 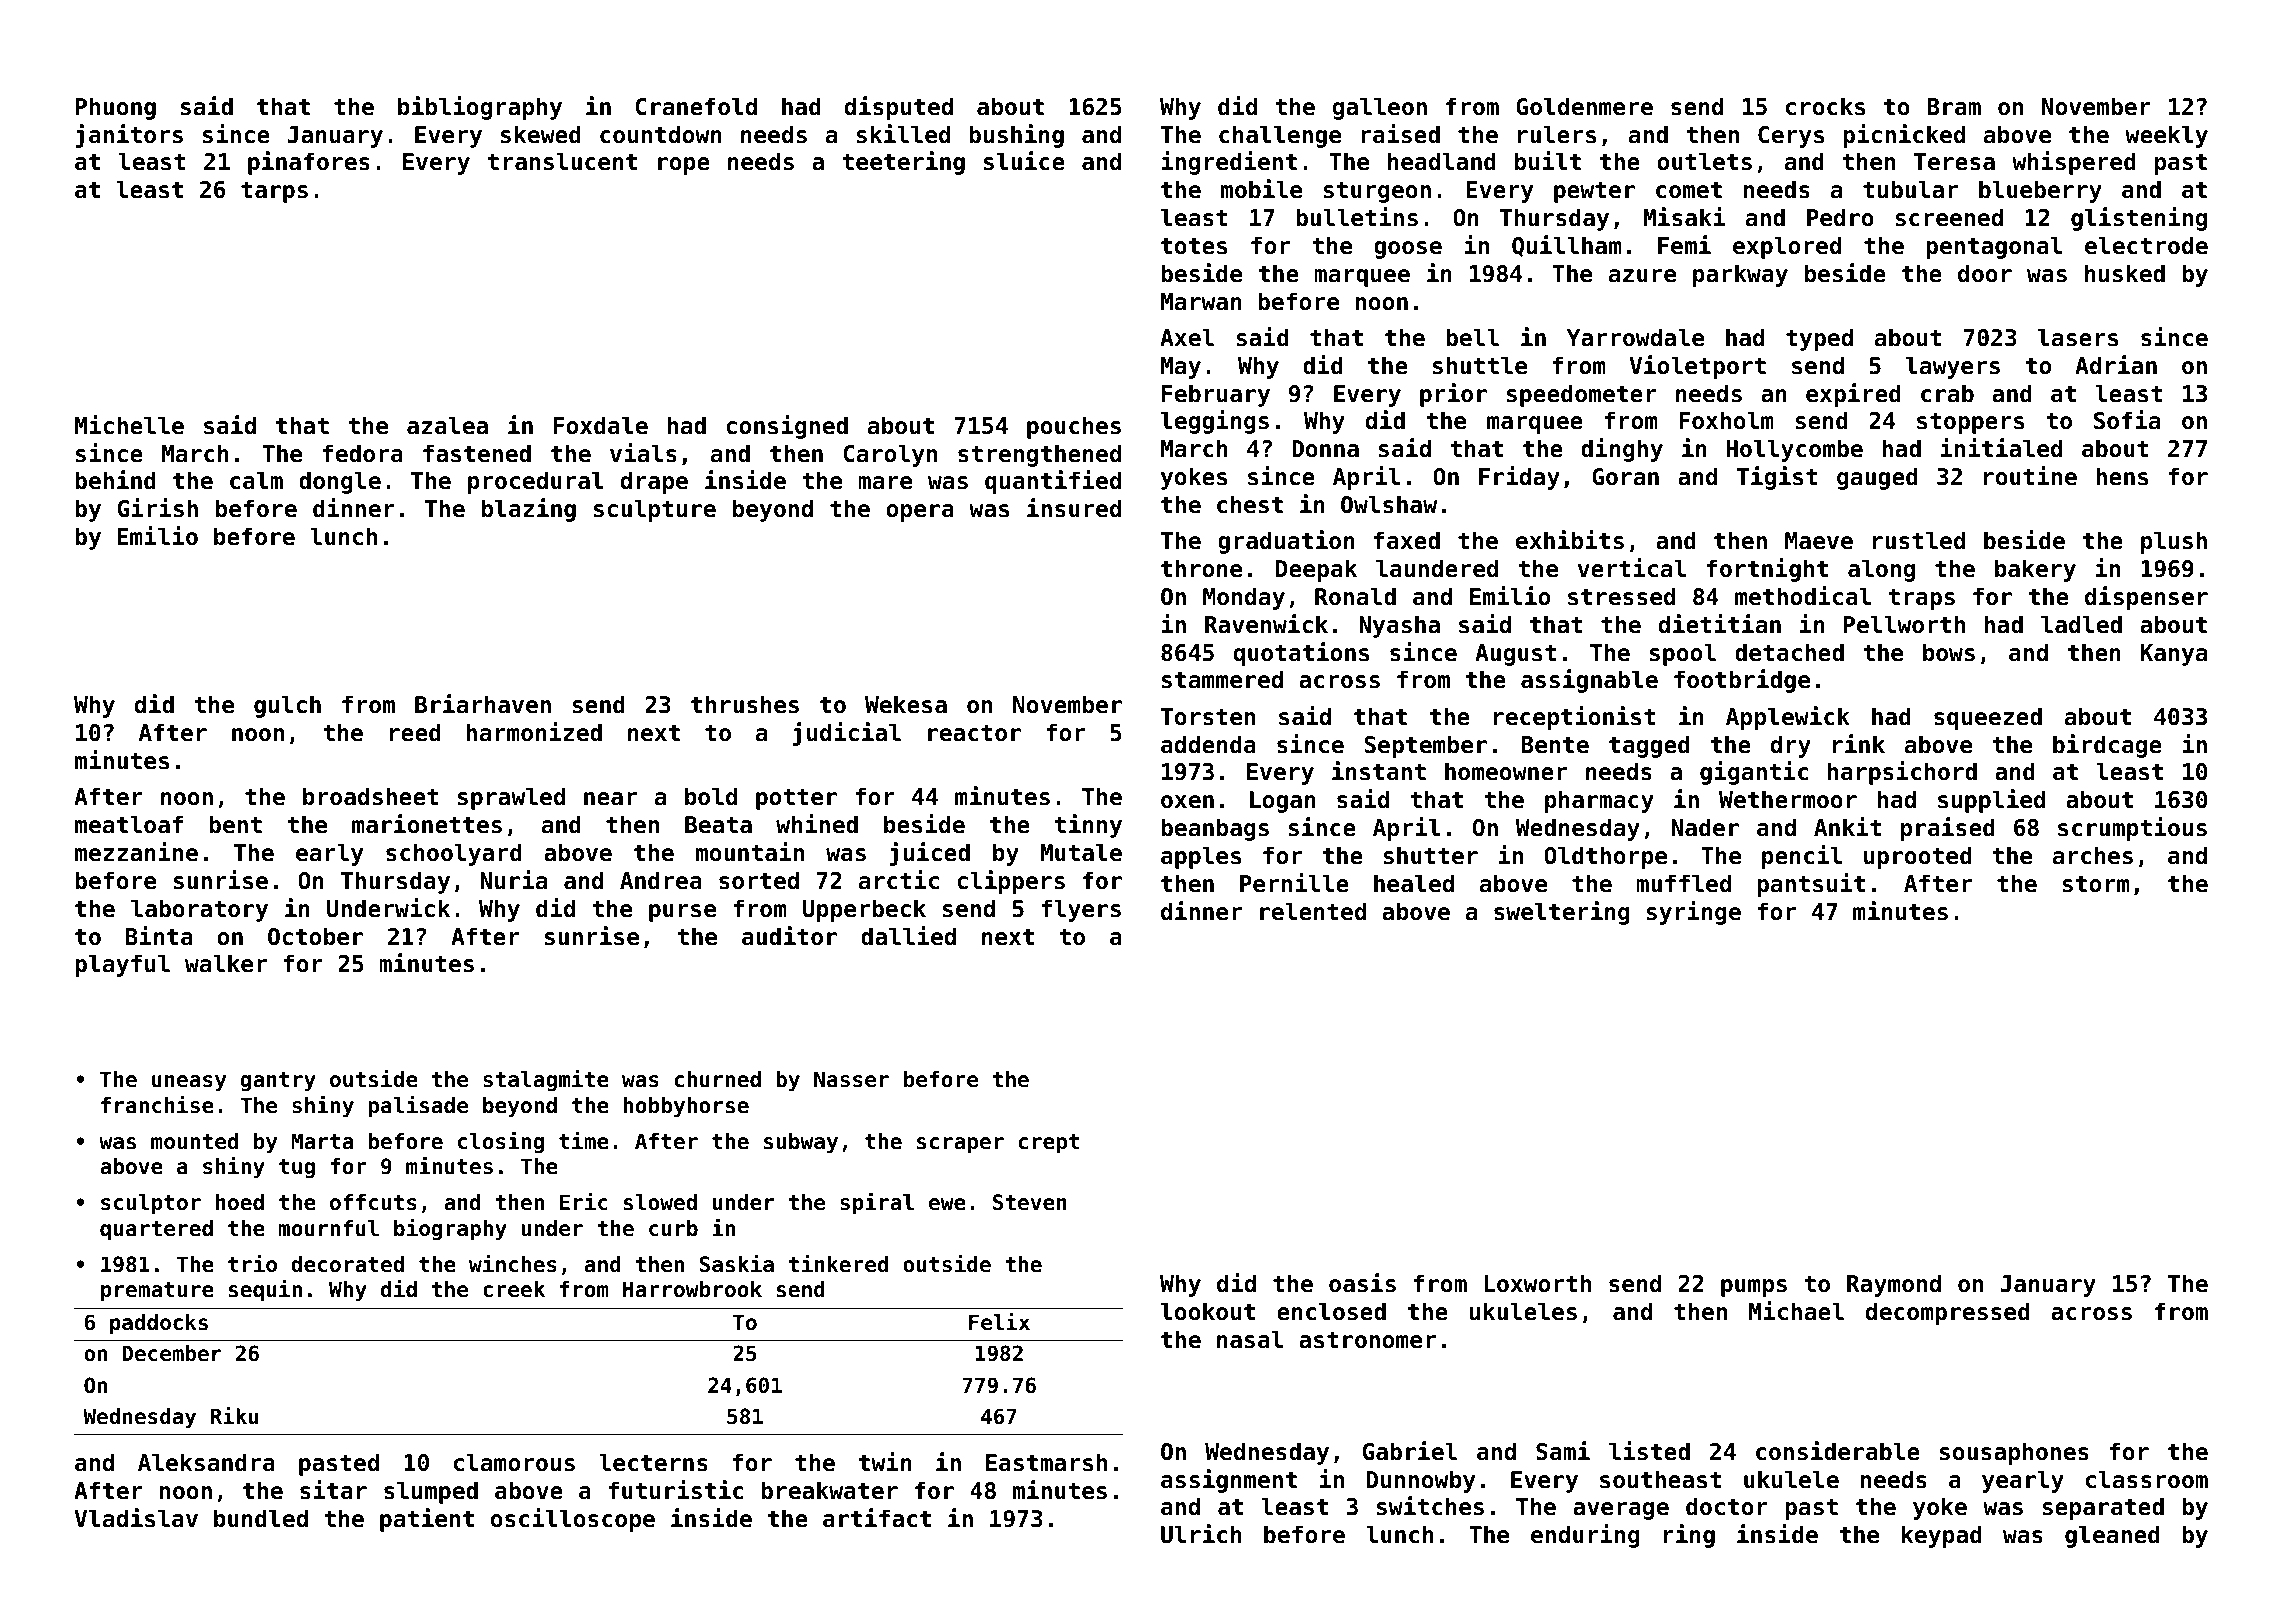 What do you see at coordinates (2107, 746) in the page?
I see `birdcage` at bounding box center [2107, 746].
